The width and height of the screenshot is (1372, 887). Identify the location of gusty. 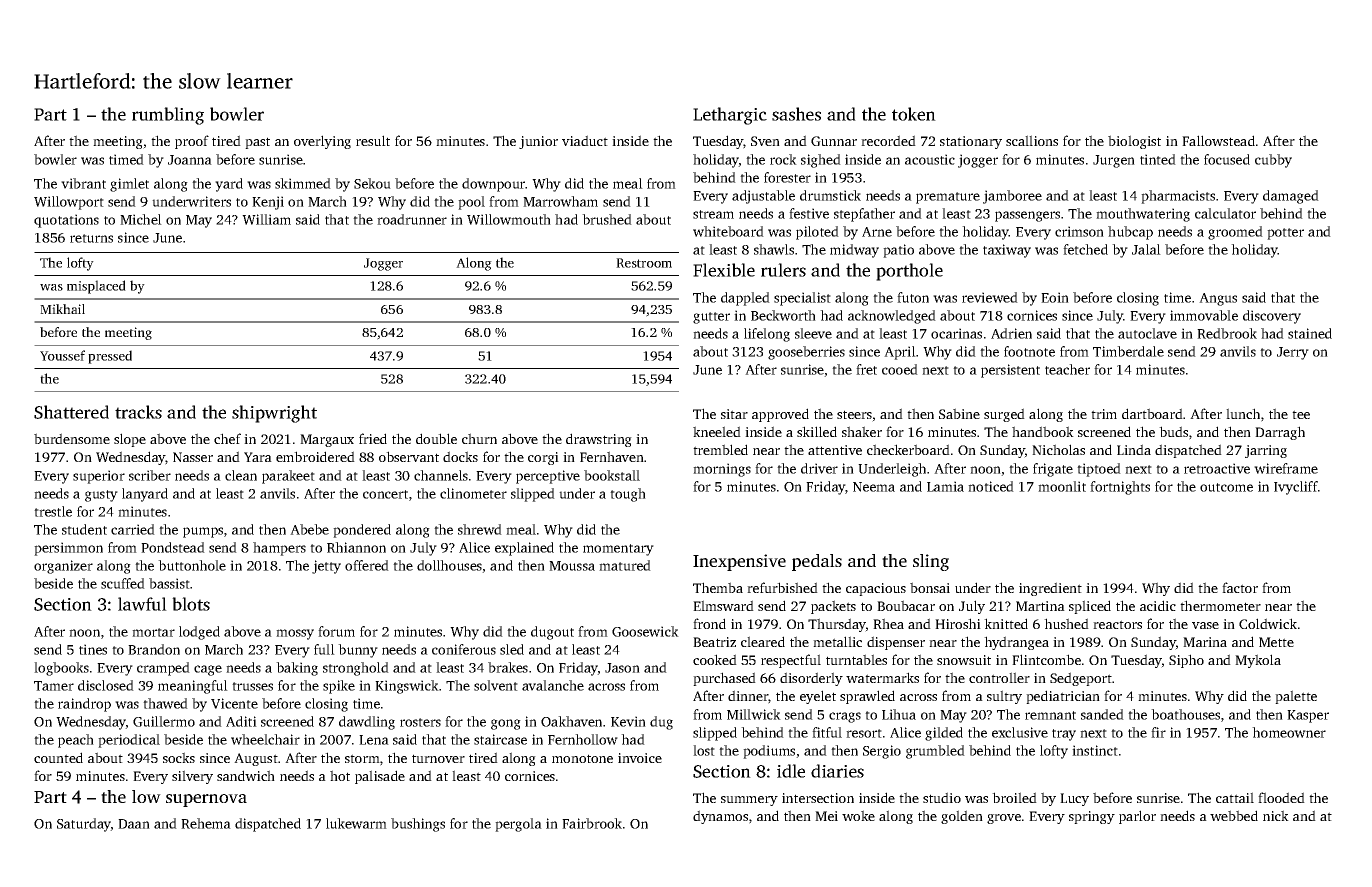
(101, 496).
